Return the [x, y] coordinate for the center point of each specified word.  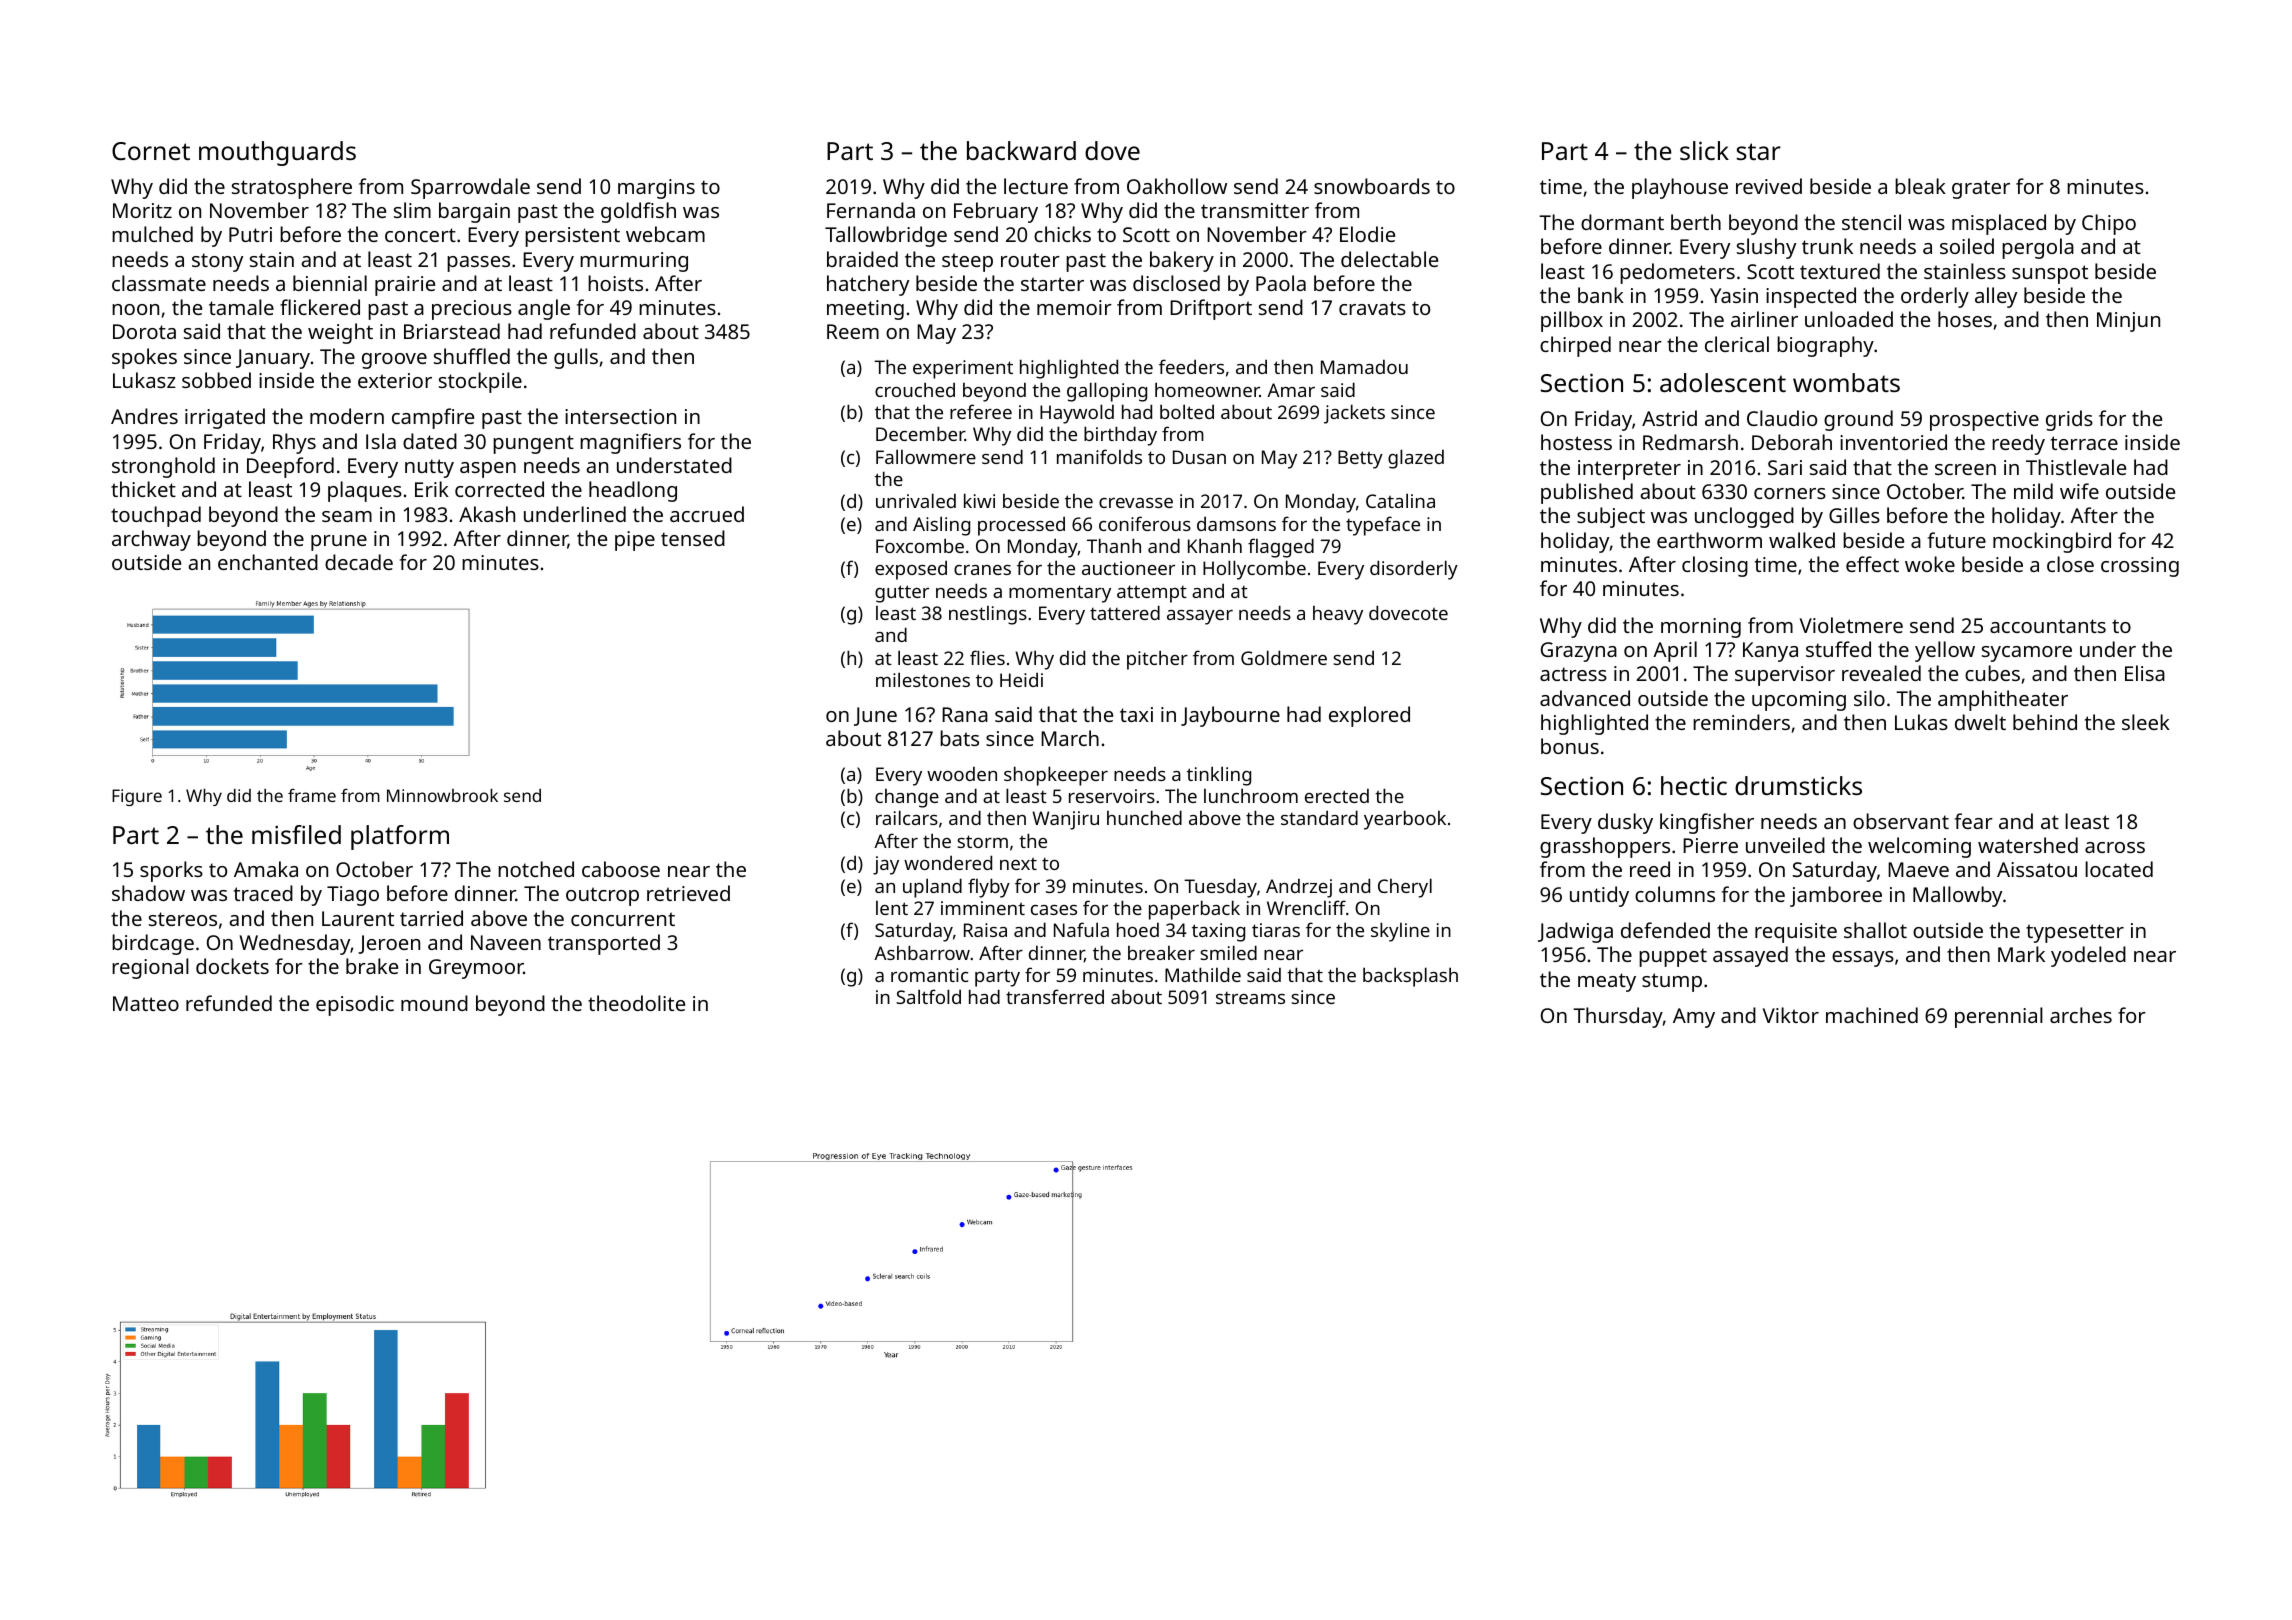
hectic [1694, 785]
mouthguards [277, 153]
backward [1021, 150]
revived [1769, 186]
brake [372, 966]
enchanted [268, 562]
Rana [965, 714]
